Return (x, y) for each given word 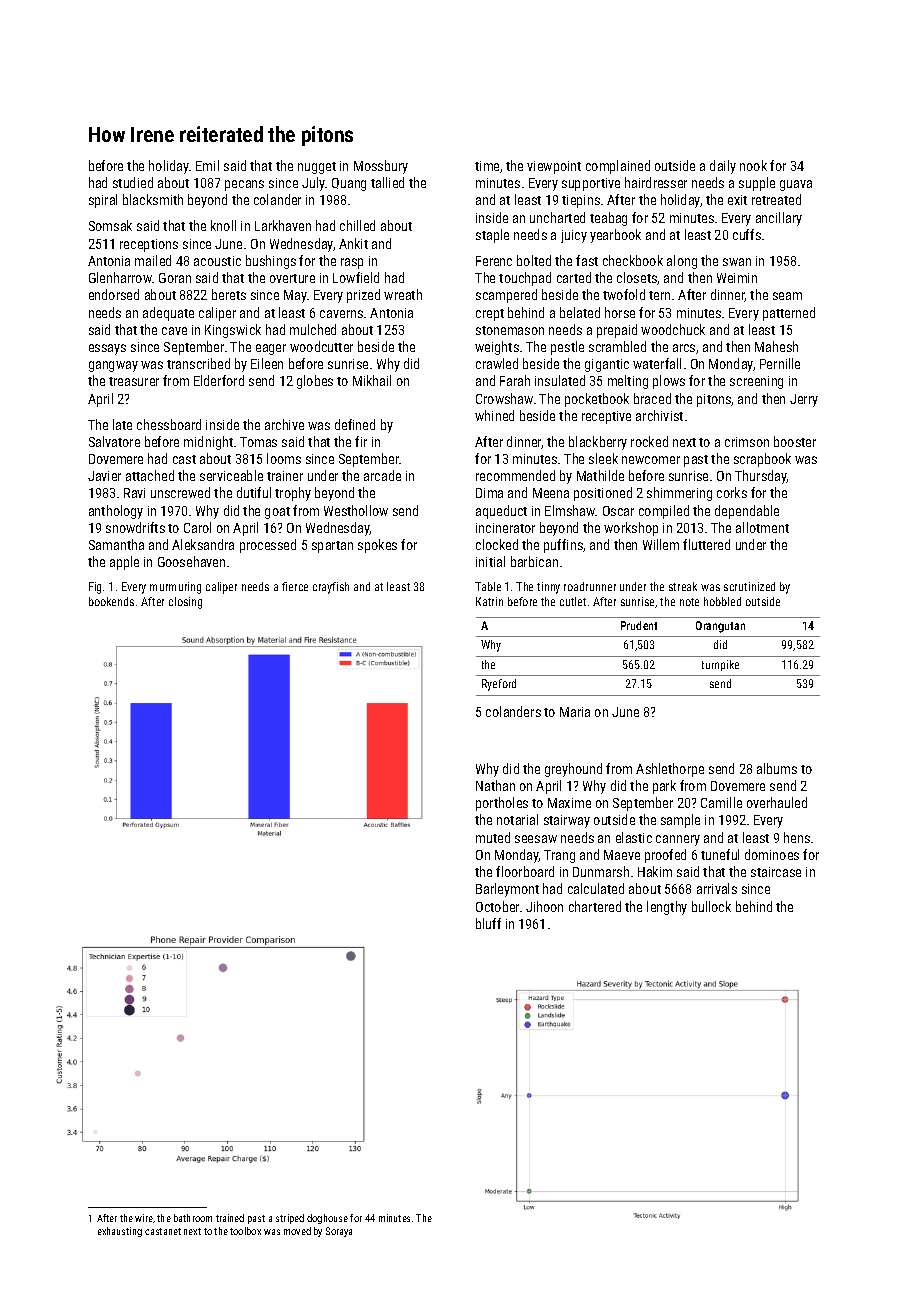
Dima (489, 493)
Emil (207, 165)
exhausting (120, 1232)
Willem (661, 544)
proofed (665, 856)
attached (150, 475)
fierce (295, 586)
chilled (357, 225)
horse (620, 312)
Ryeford (499, 685)
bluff (488, 923)
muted (493, 837)
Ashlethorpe (670, 770)
